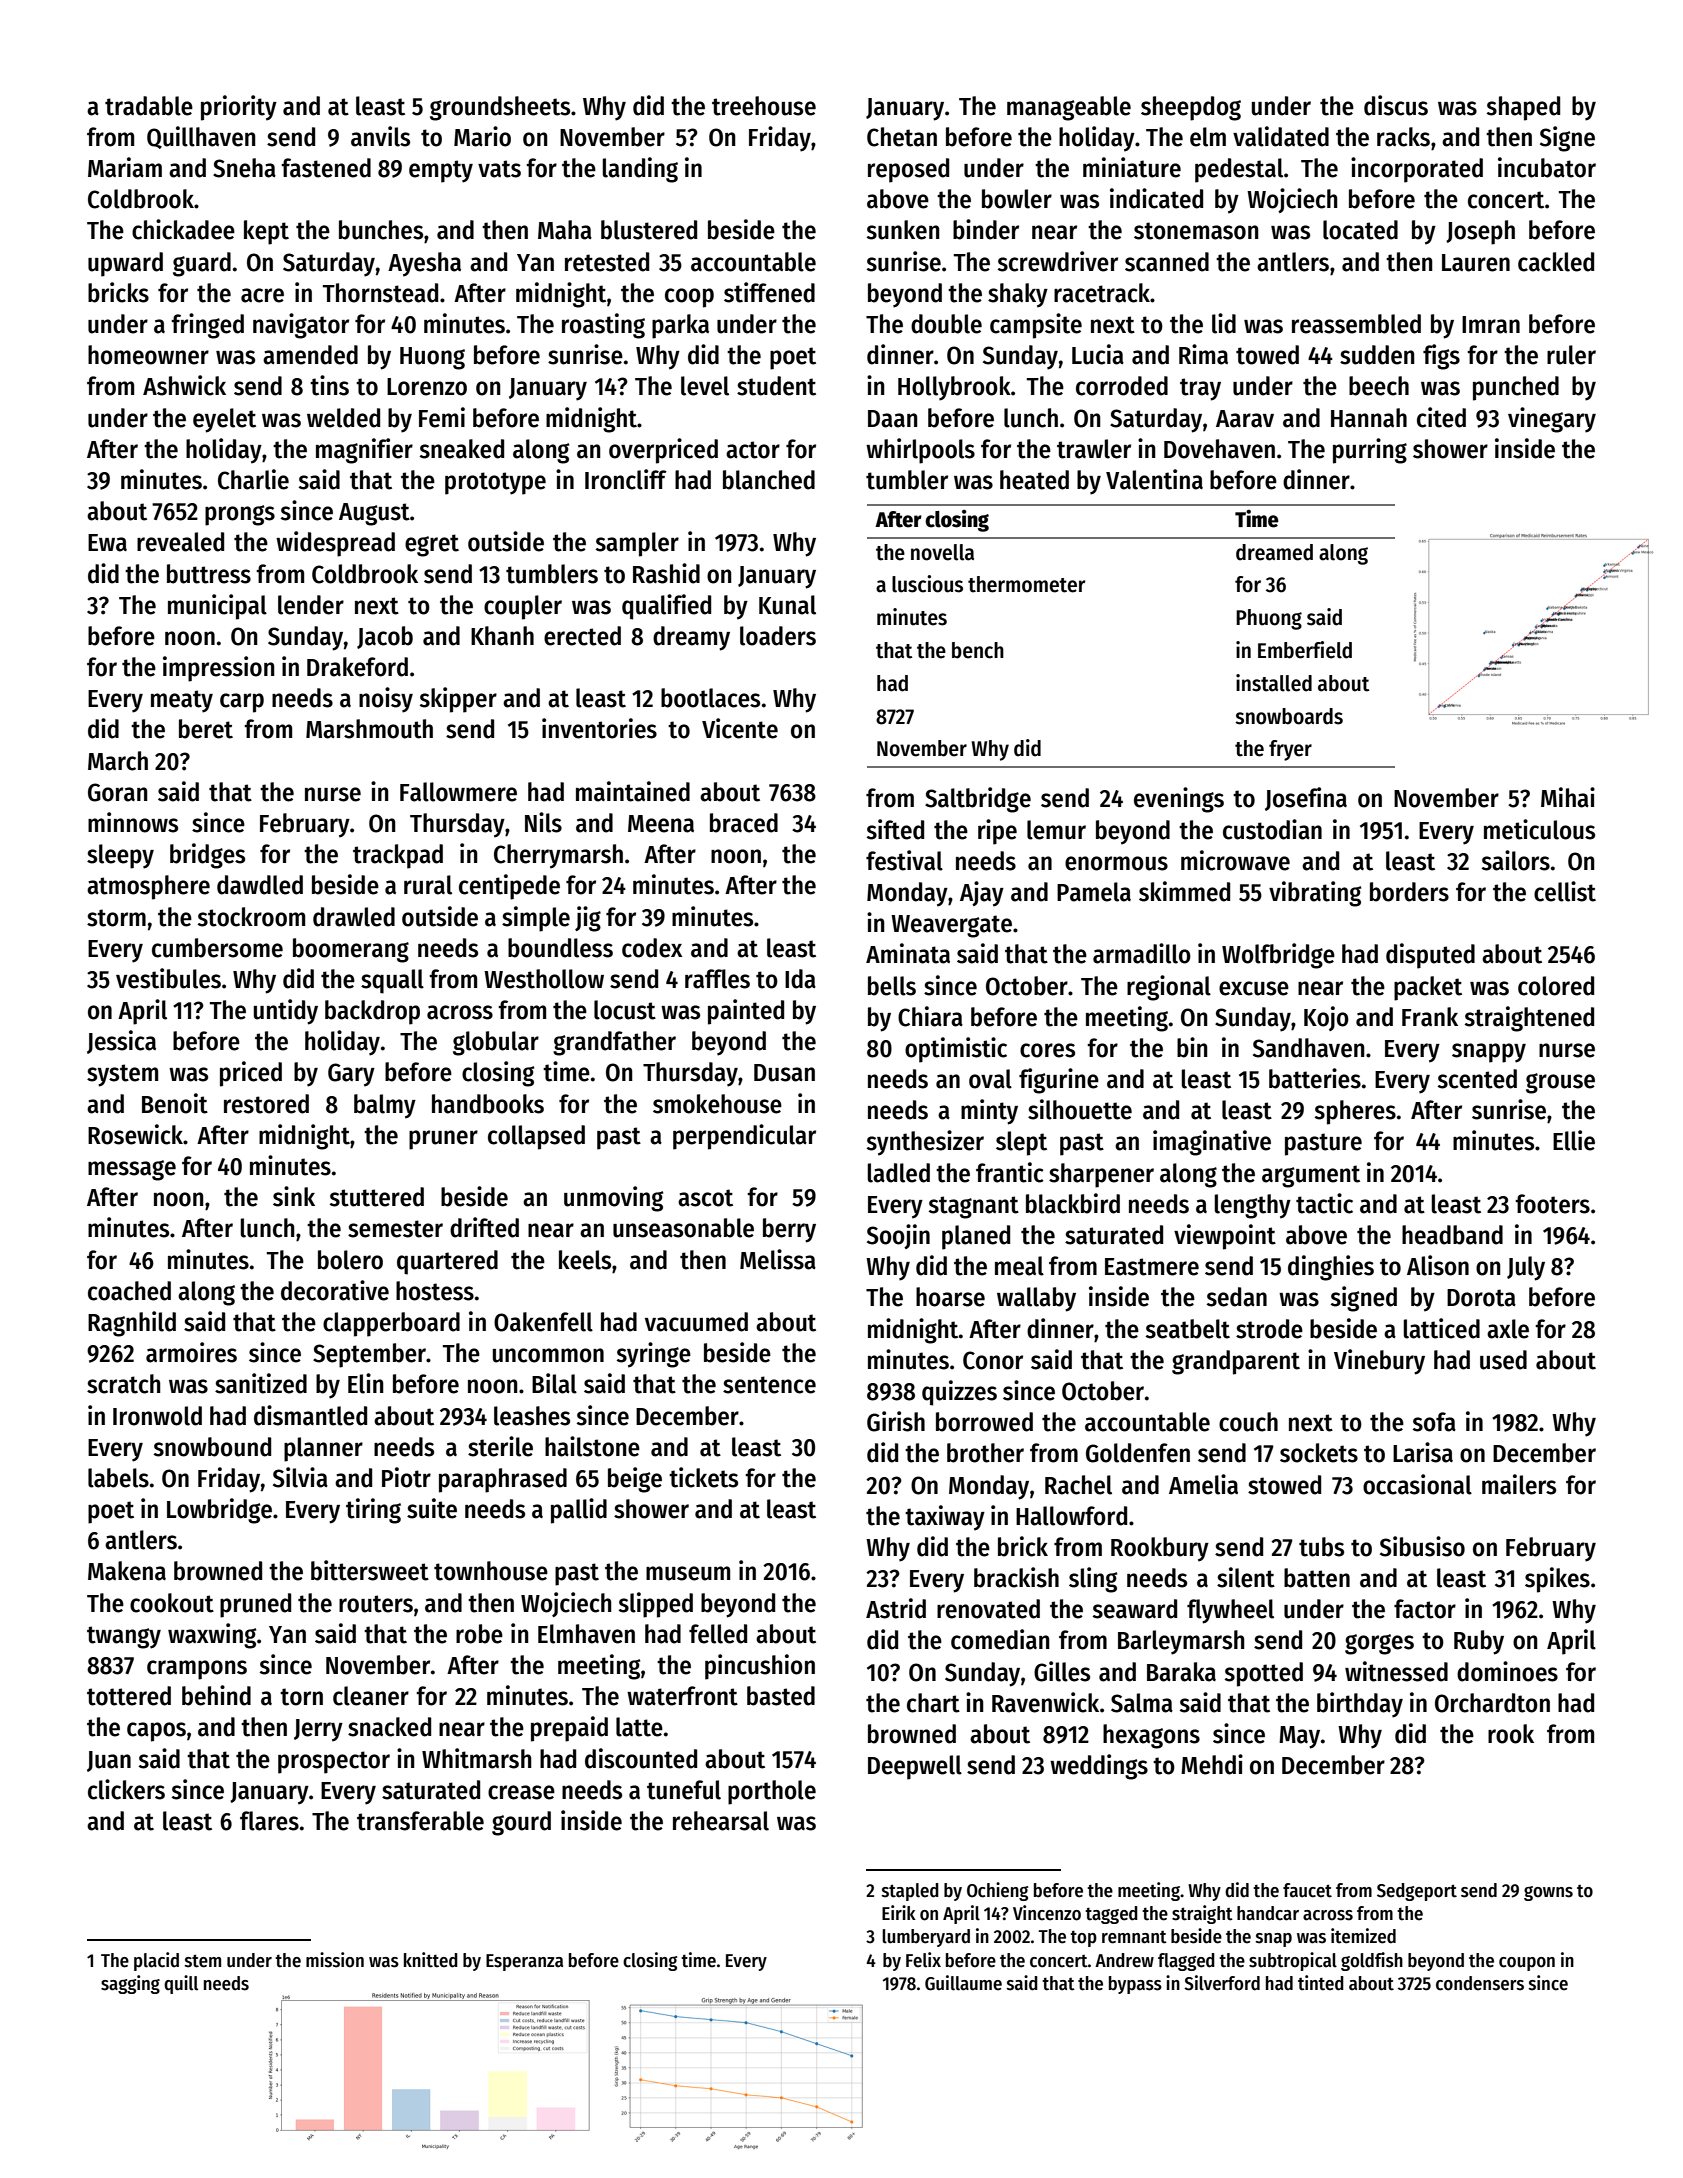  Describe the element at coordinates (266, 232) in the document. I see `kept` at that location.
